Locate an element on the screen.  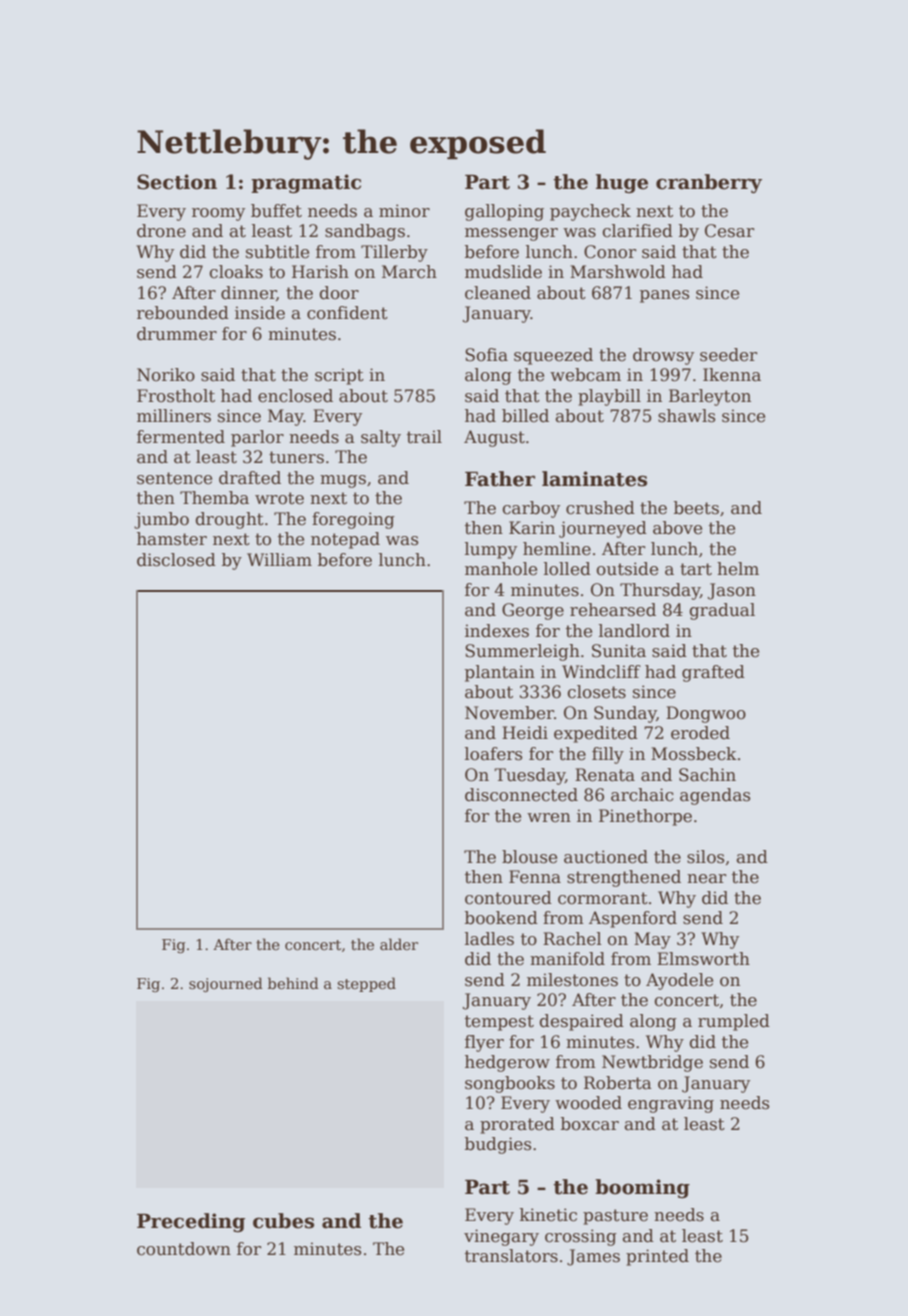
Elmsworth is located at coordinates (703, 959).
